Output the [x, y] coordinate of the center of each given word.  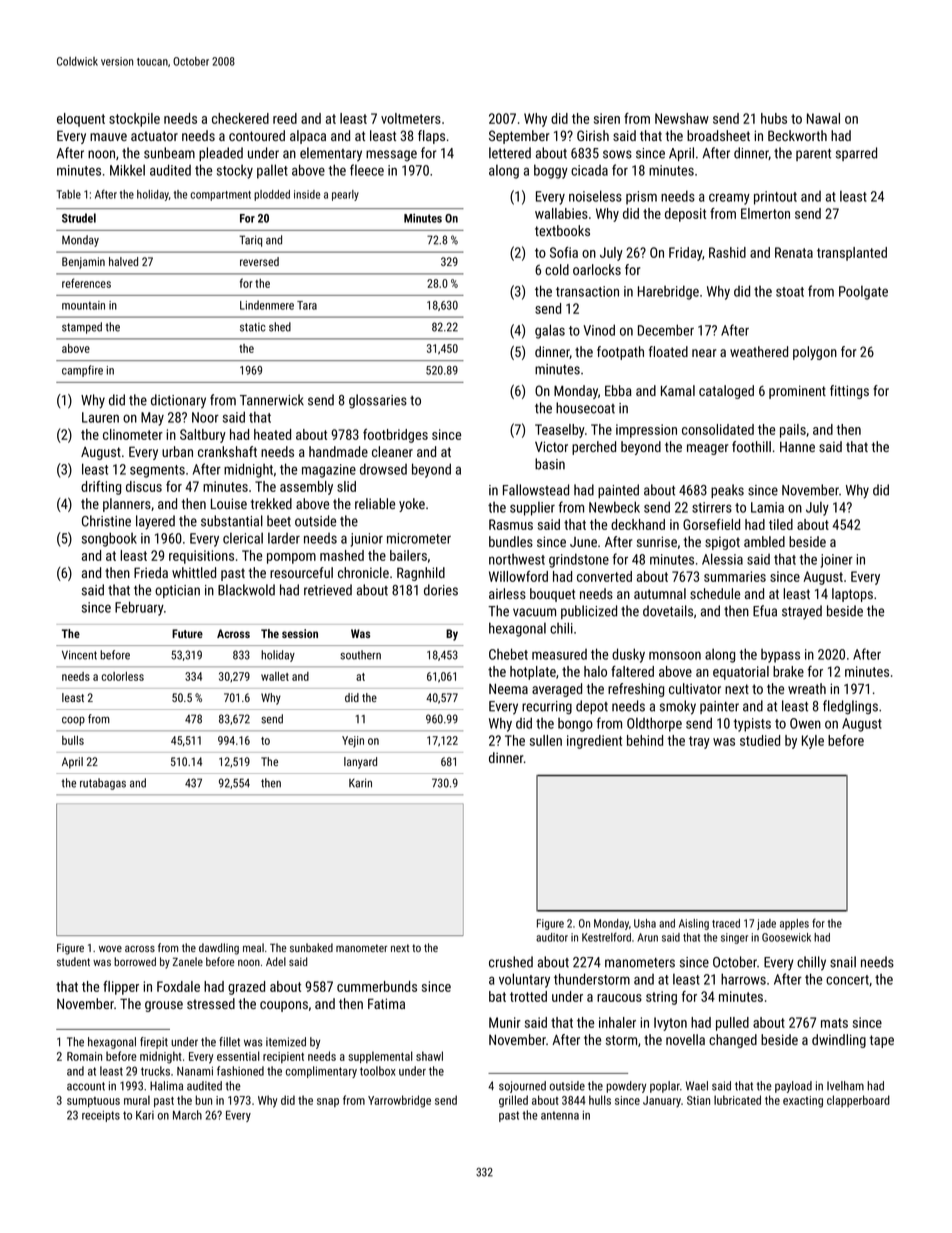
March [187, 1115]
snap [328, 1102]
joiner [837, 561]
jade [766, 924]
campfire [82, 371]
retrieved [328, 590]
